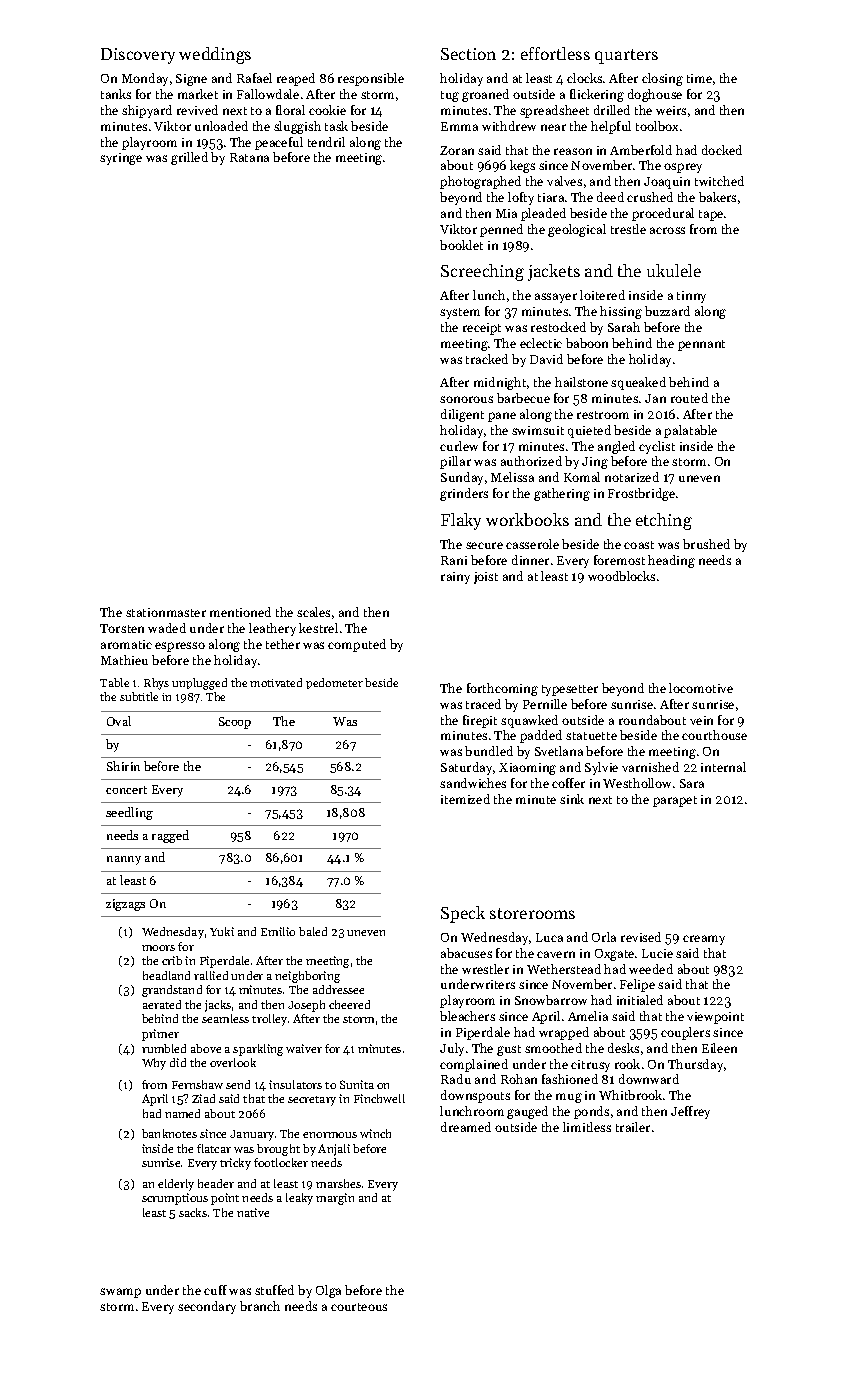 The image size is (849, 1400). I want to click on Section, so click(468, 54).
